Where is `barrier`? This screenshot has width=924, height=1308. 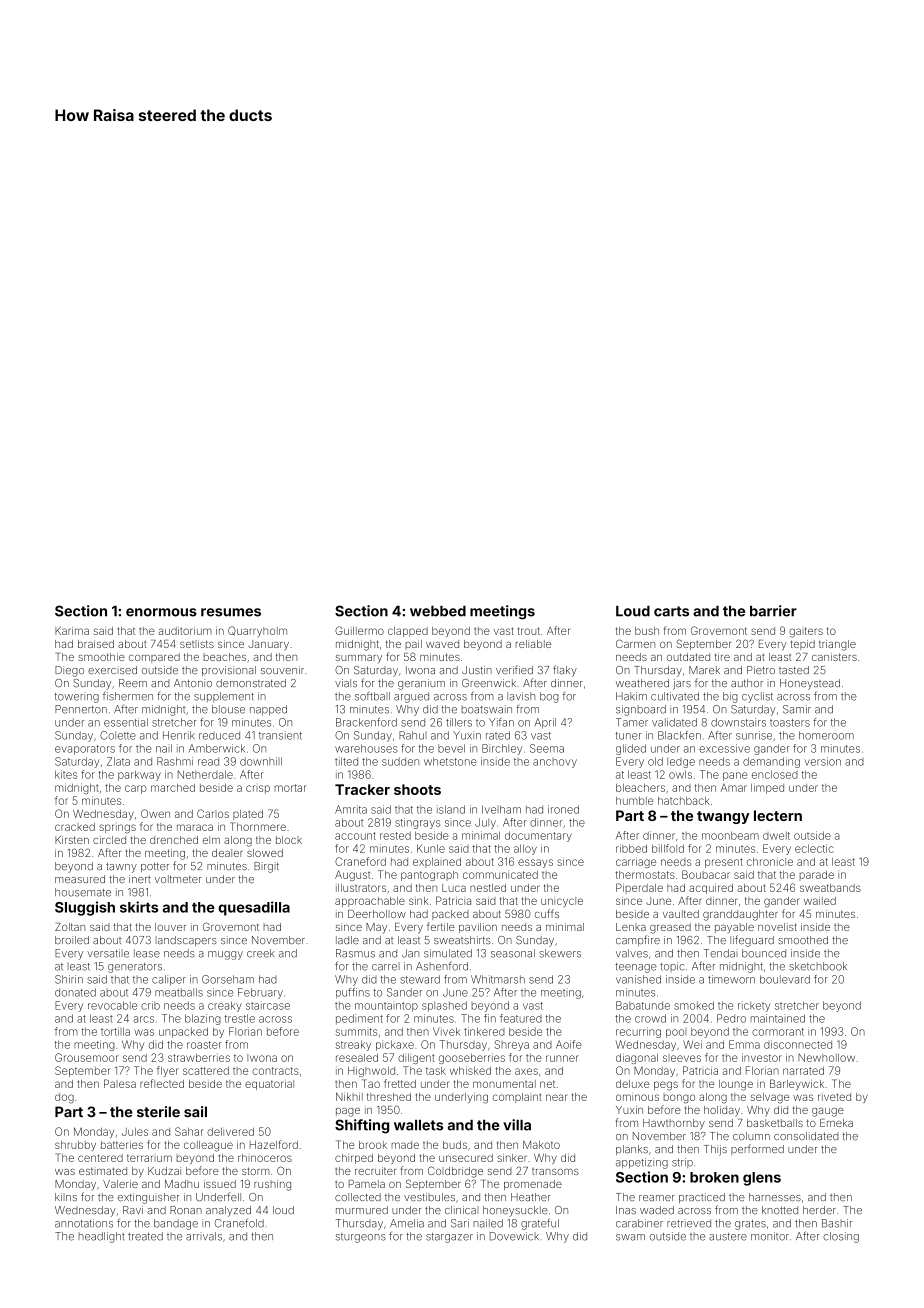 barrier is located at coordinates (773, 611).
